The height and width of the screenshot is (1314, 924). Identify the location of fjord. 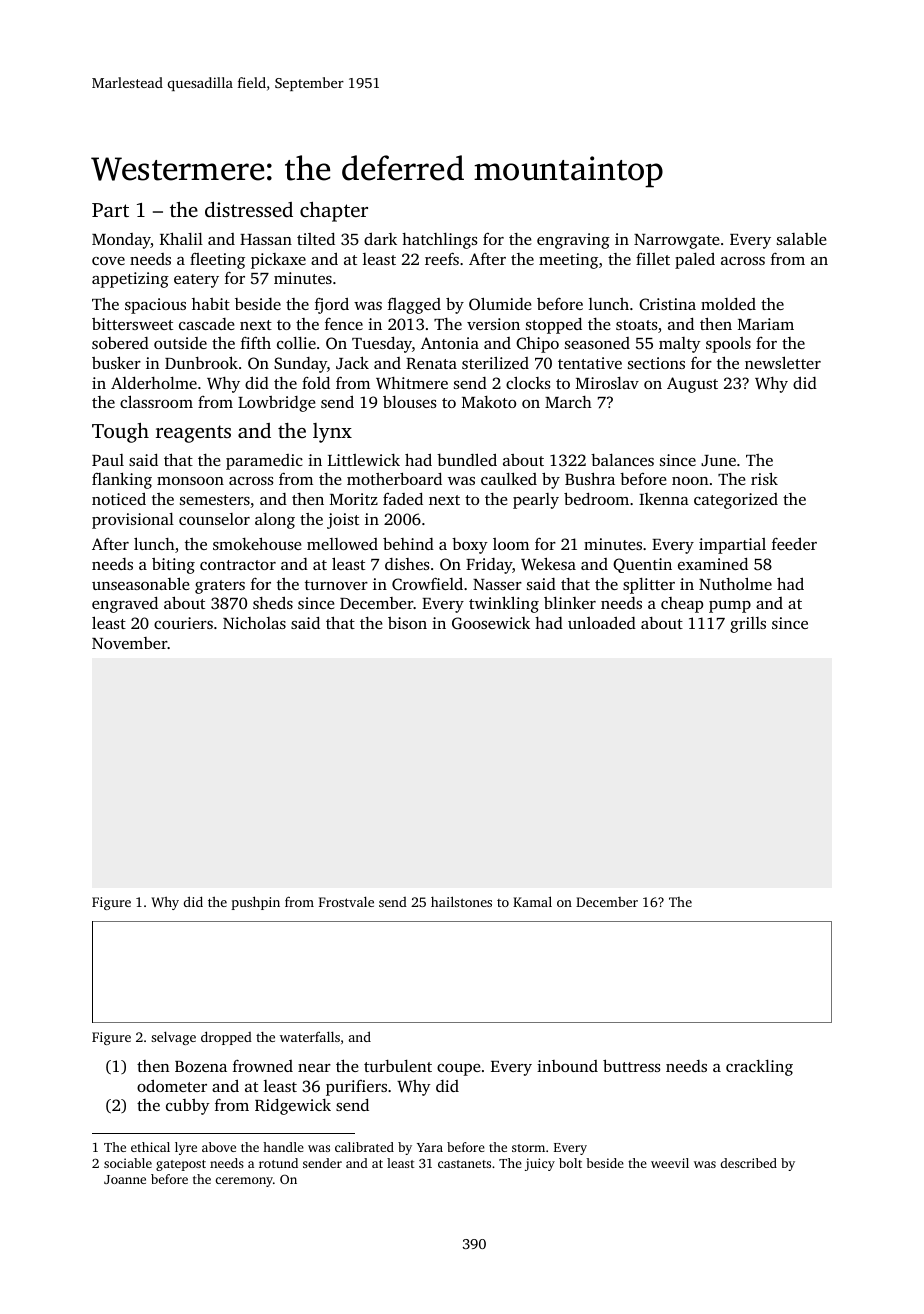
(332, 305).
